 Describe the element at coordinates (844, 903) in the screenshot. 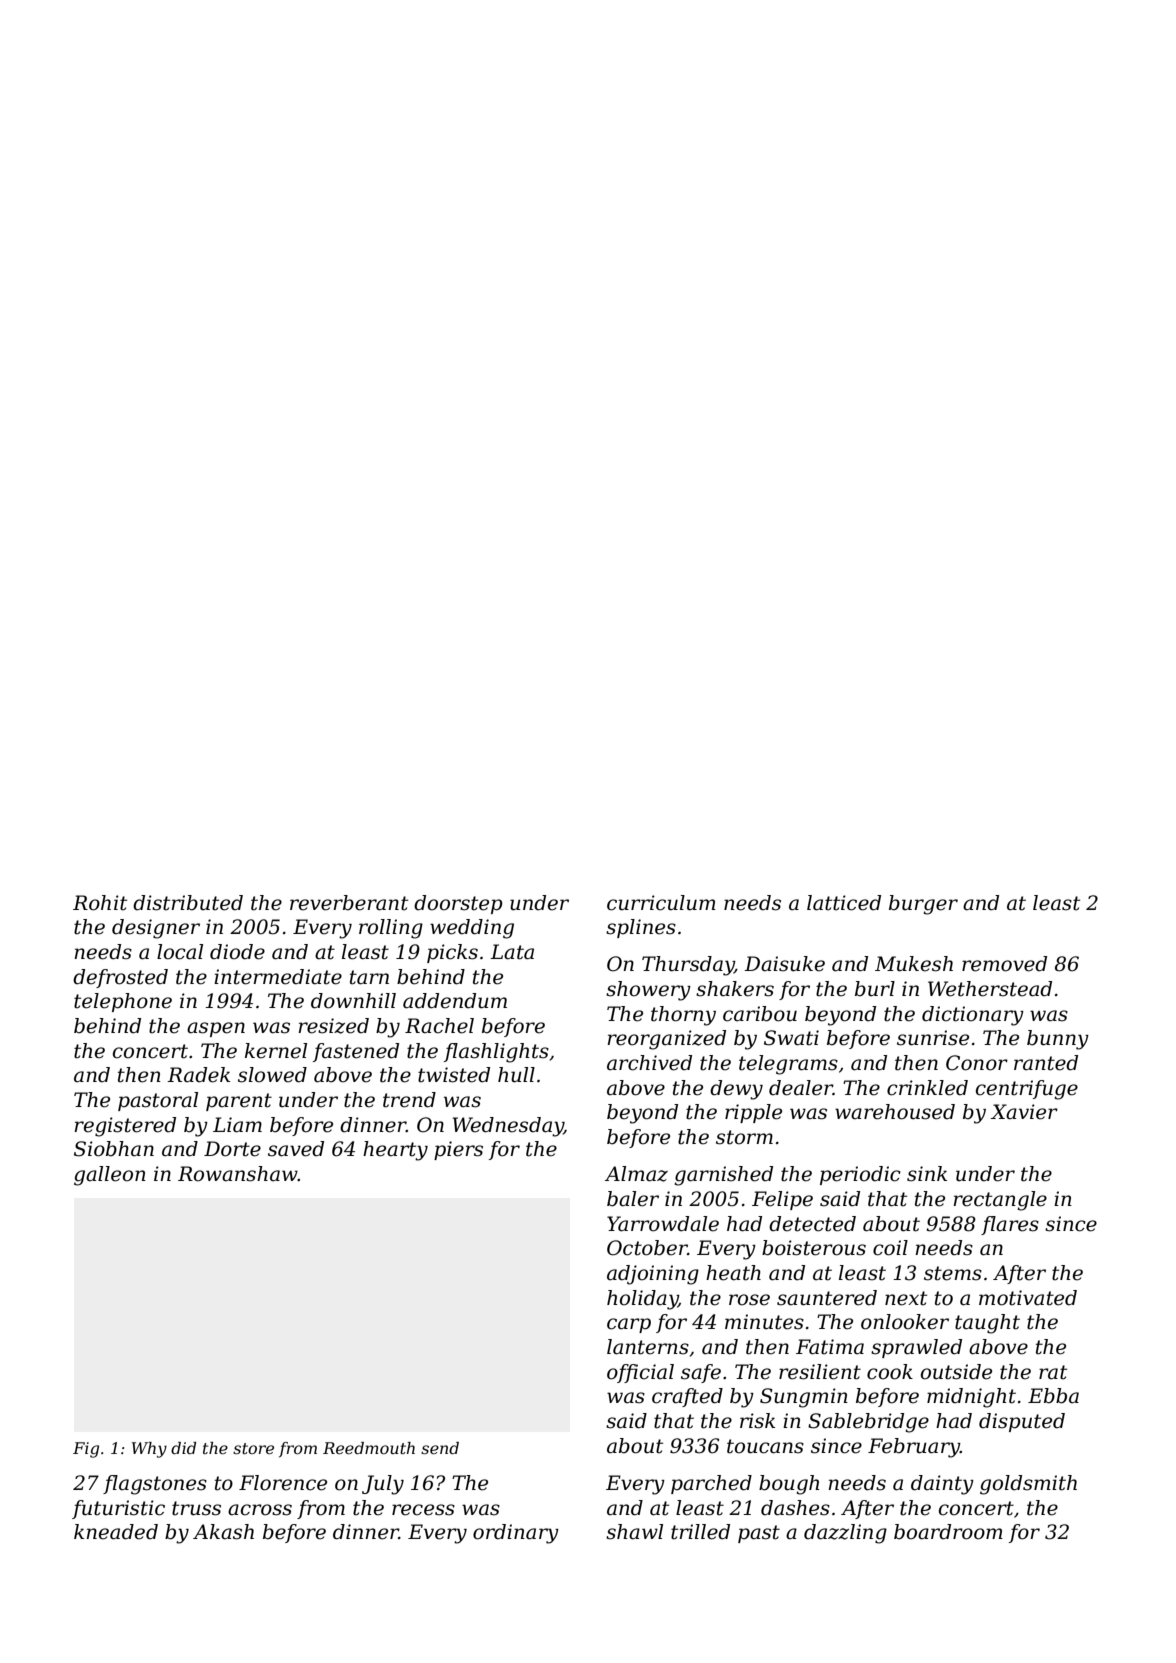

I see `latticed` at that location.
